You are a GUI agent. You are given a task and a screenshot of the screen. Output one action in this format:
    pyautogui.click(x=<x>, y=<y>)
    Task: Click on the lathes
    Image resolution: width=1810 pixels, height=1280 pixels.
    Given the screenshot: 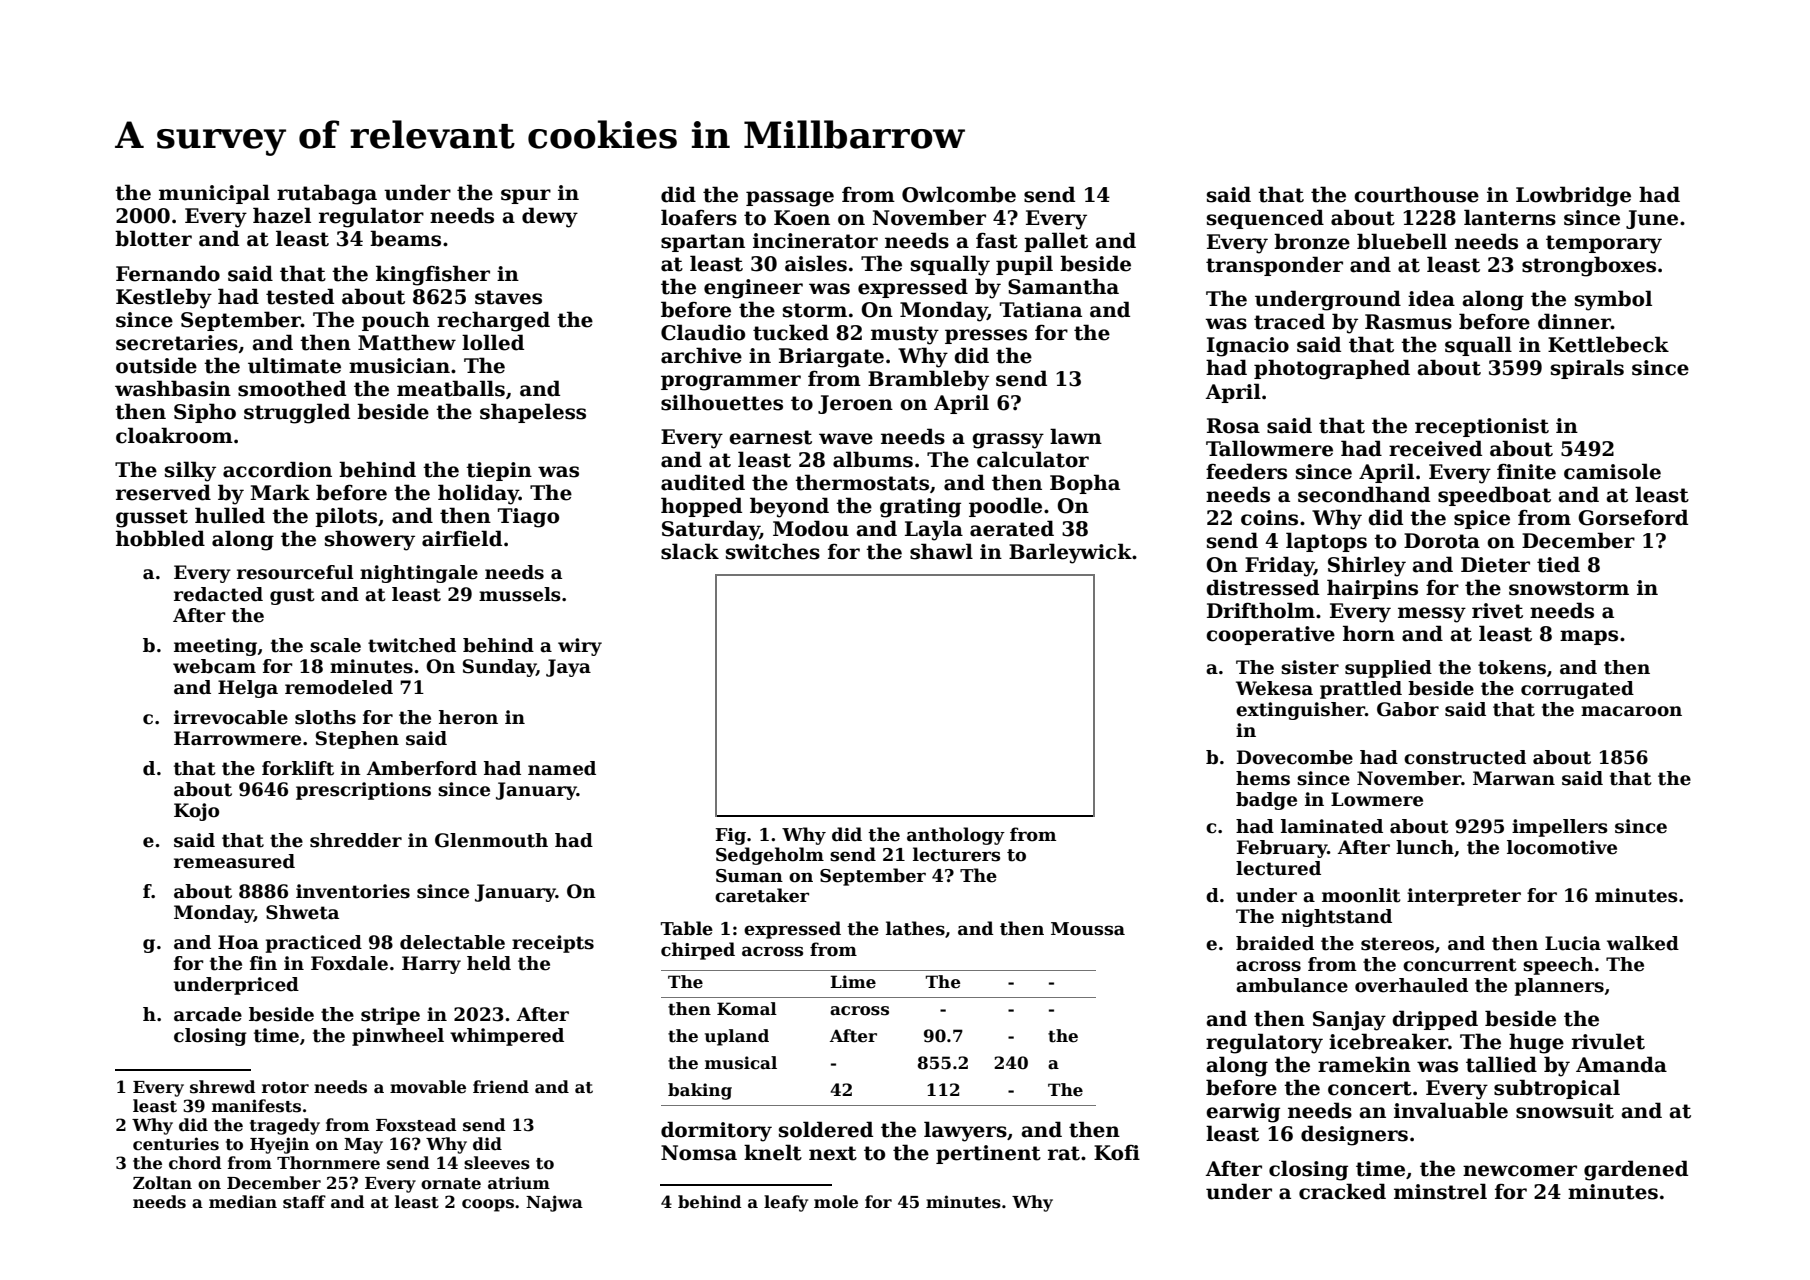 What is the action you would take?
    pyautogui.click(x=915, y=928)
